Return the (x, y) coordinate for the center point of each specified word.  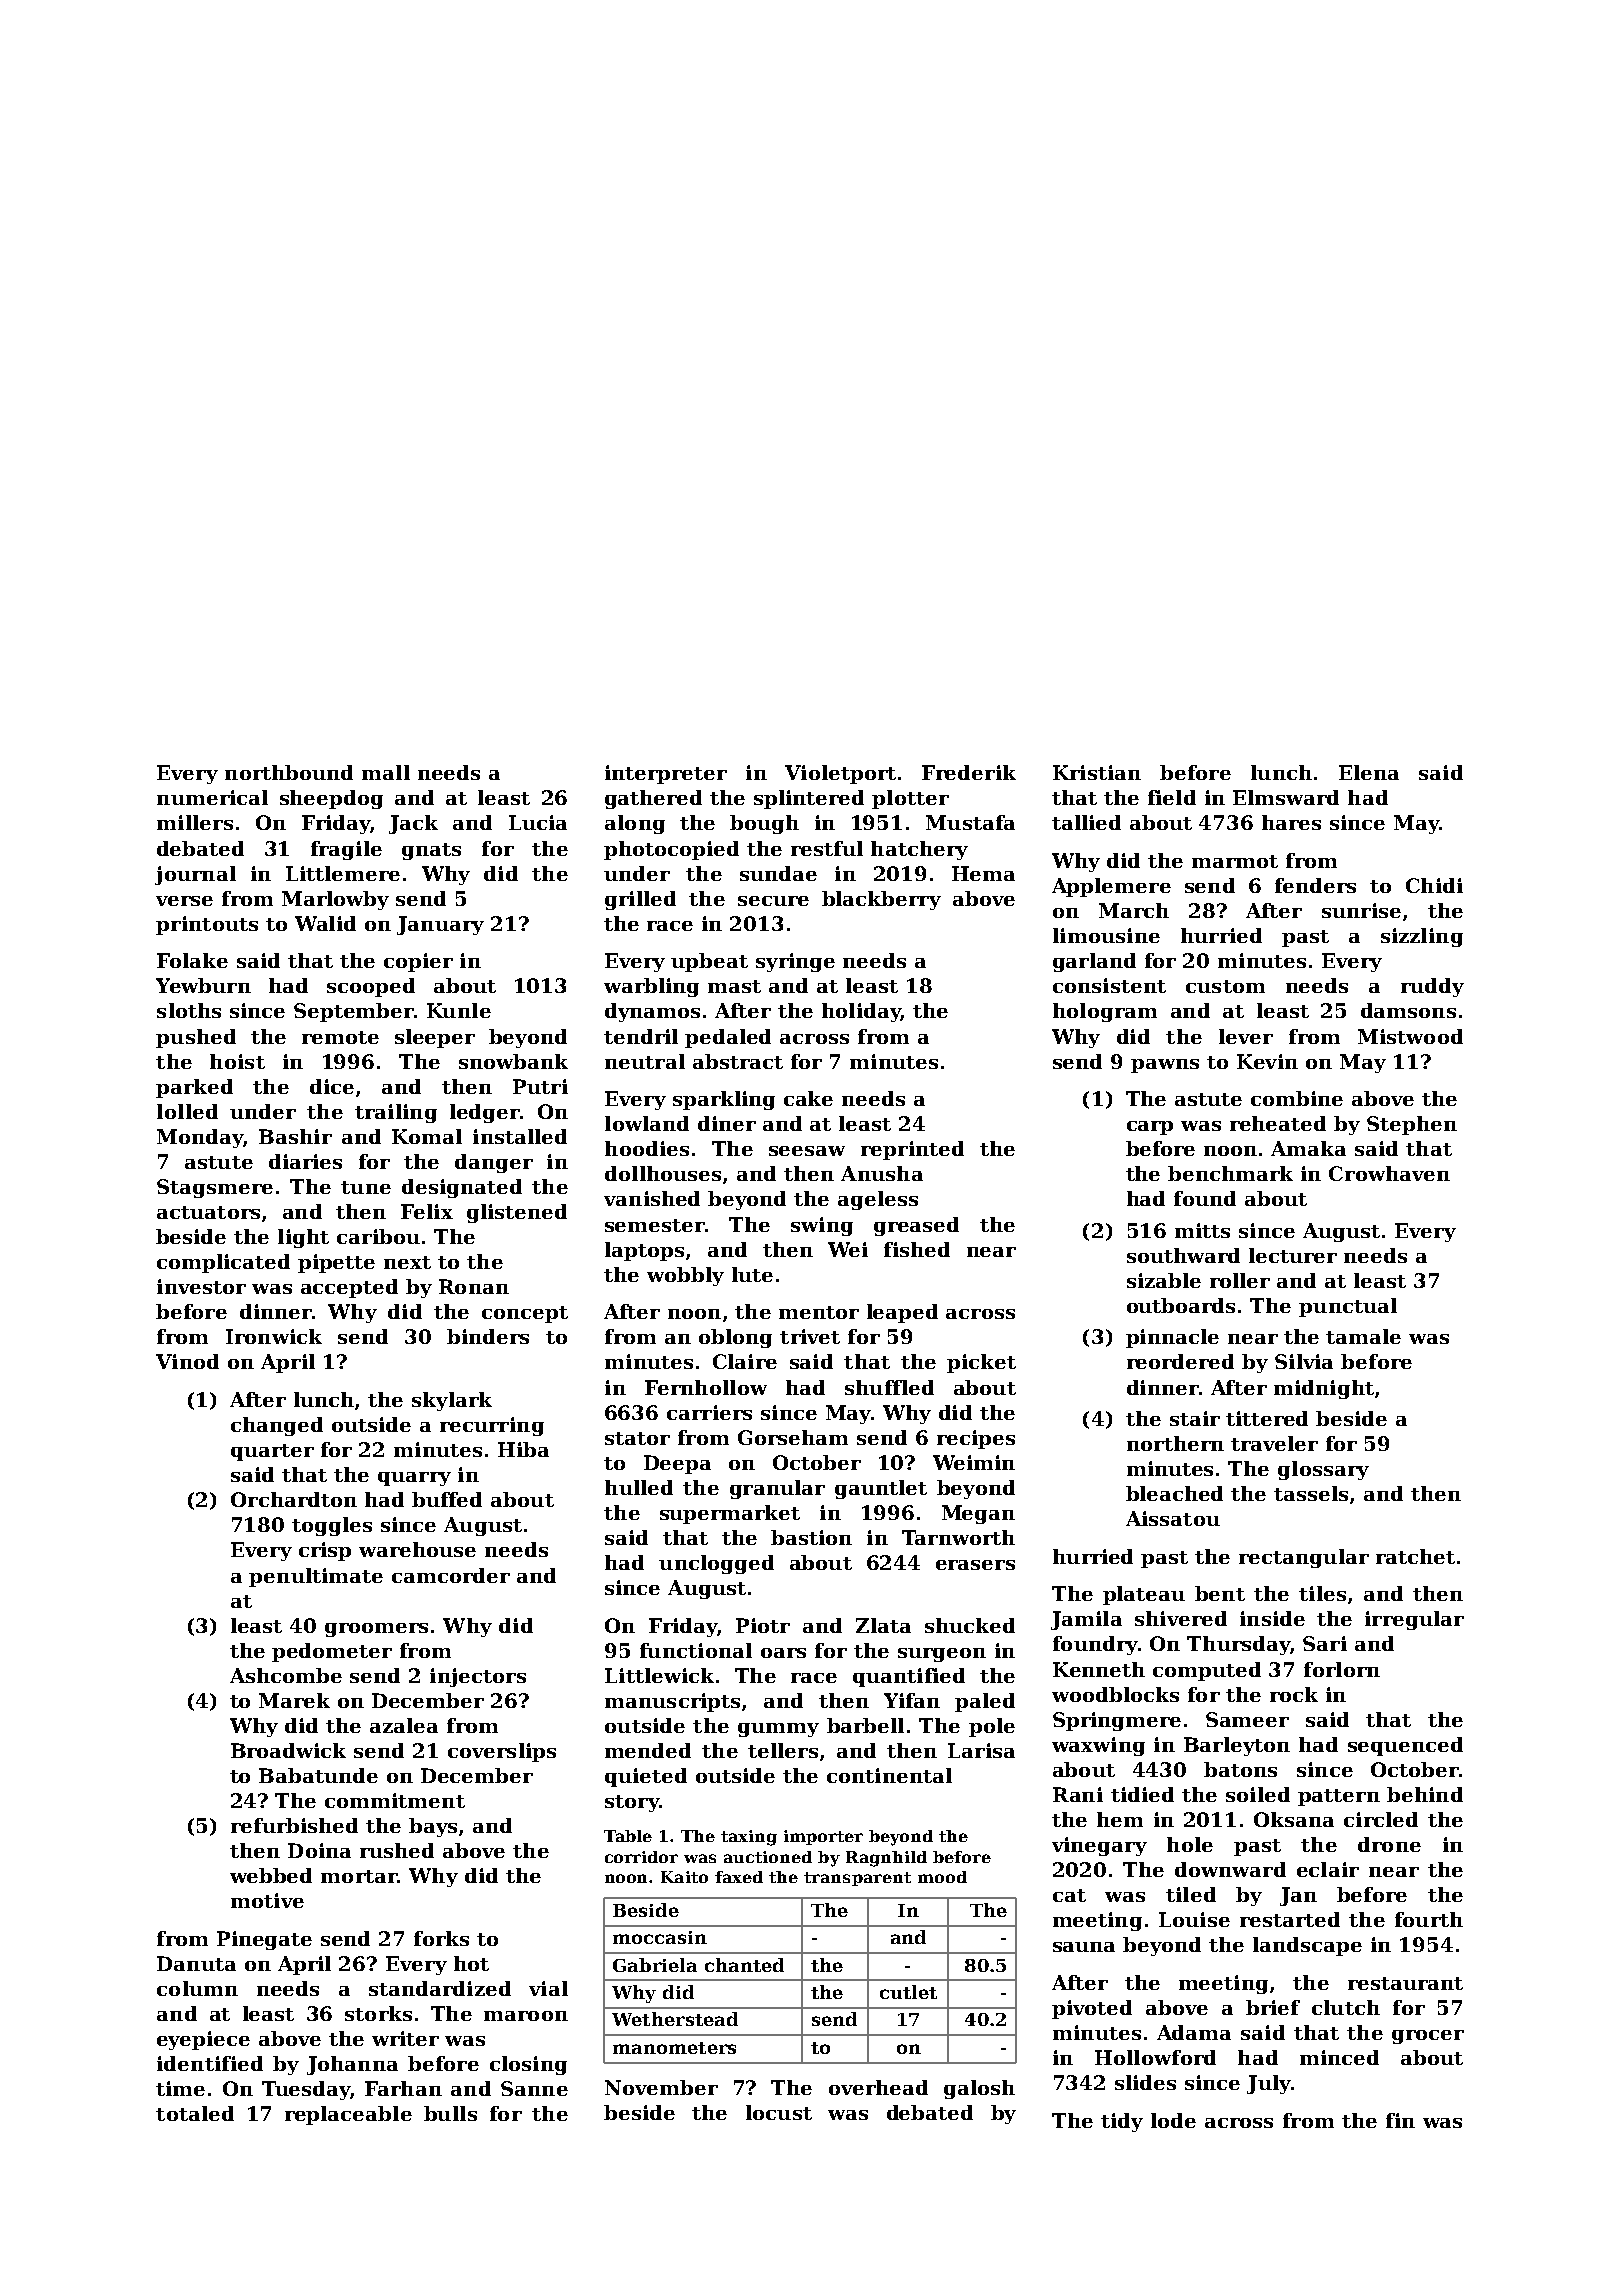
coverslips (502, 1752)
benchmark (1230, 1173)
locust (779, 2112)
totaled (195, 2113)
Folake (192, 960)
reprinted (912, 1150)
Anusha (882, 1173)
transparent (857, 1879)
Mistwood (1410, 1036)
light (303, 1238)
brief (1273, 2007)
